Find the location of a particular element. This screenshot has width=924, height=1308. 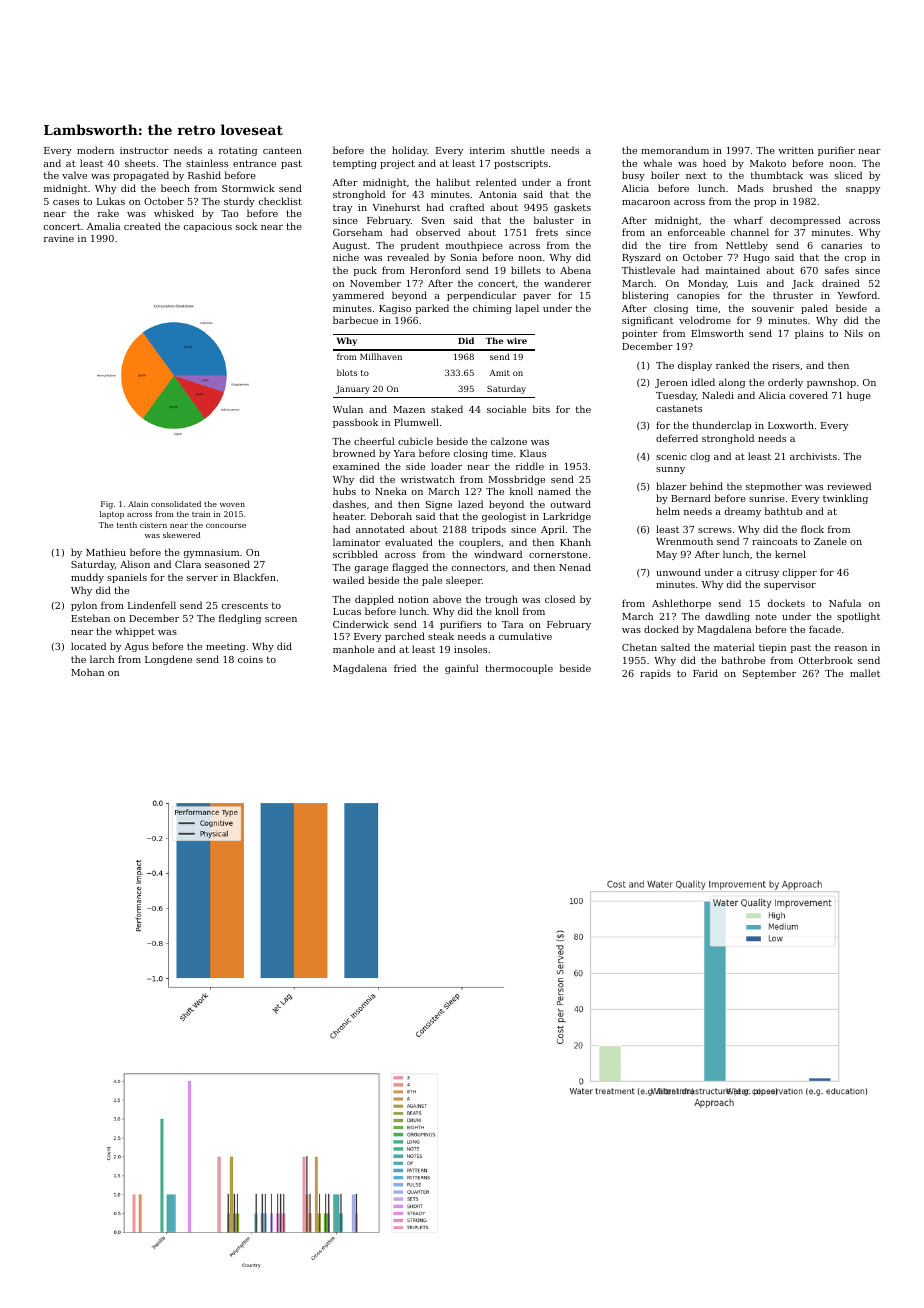

snappy is located at coordinates (863, 190).
